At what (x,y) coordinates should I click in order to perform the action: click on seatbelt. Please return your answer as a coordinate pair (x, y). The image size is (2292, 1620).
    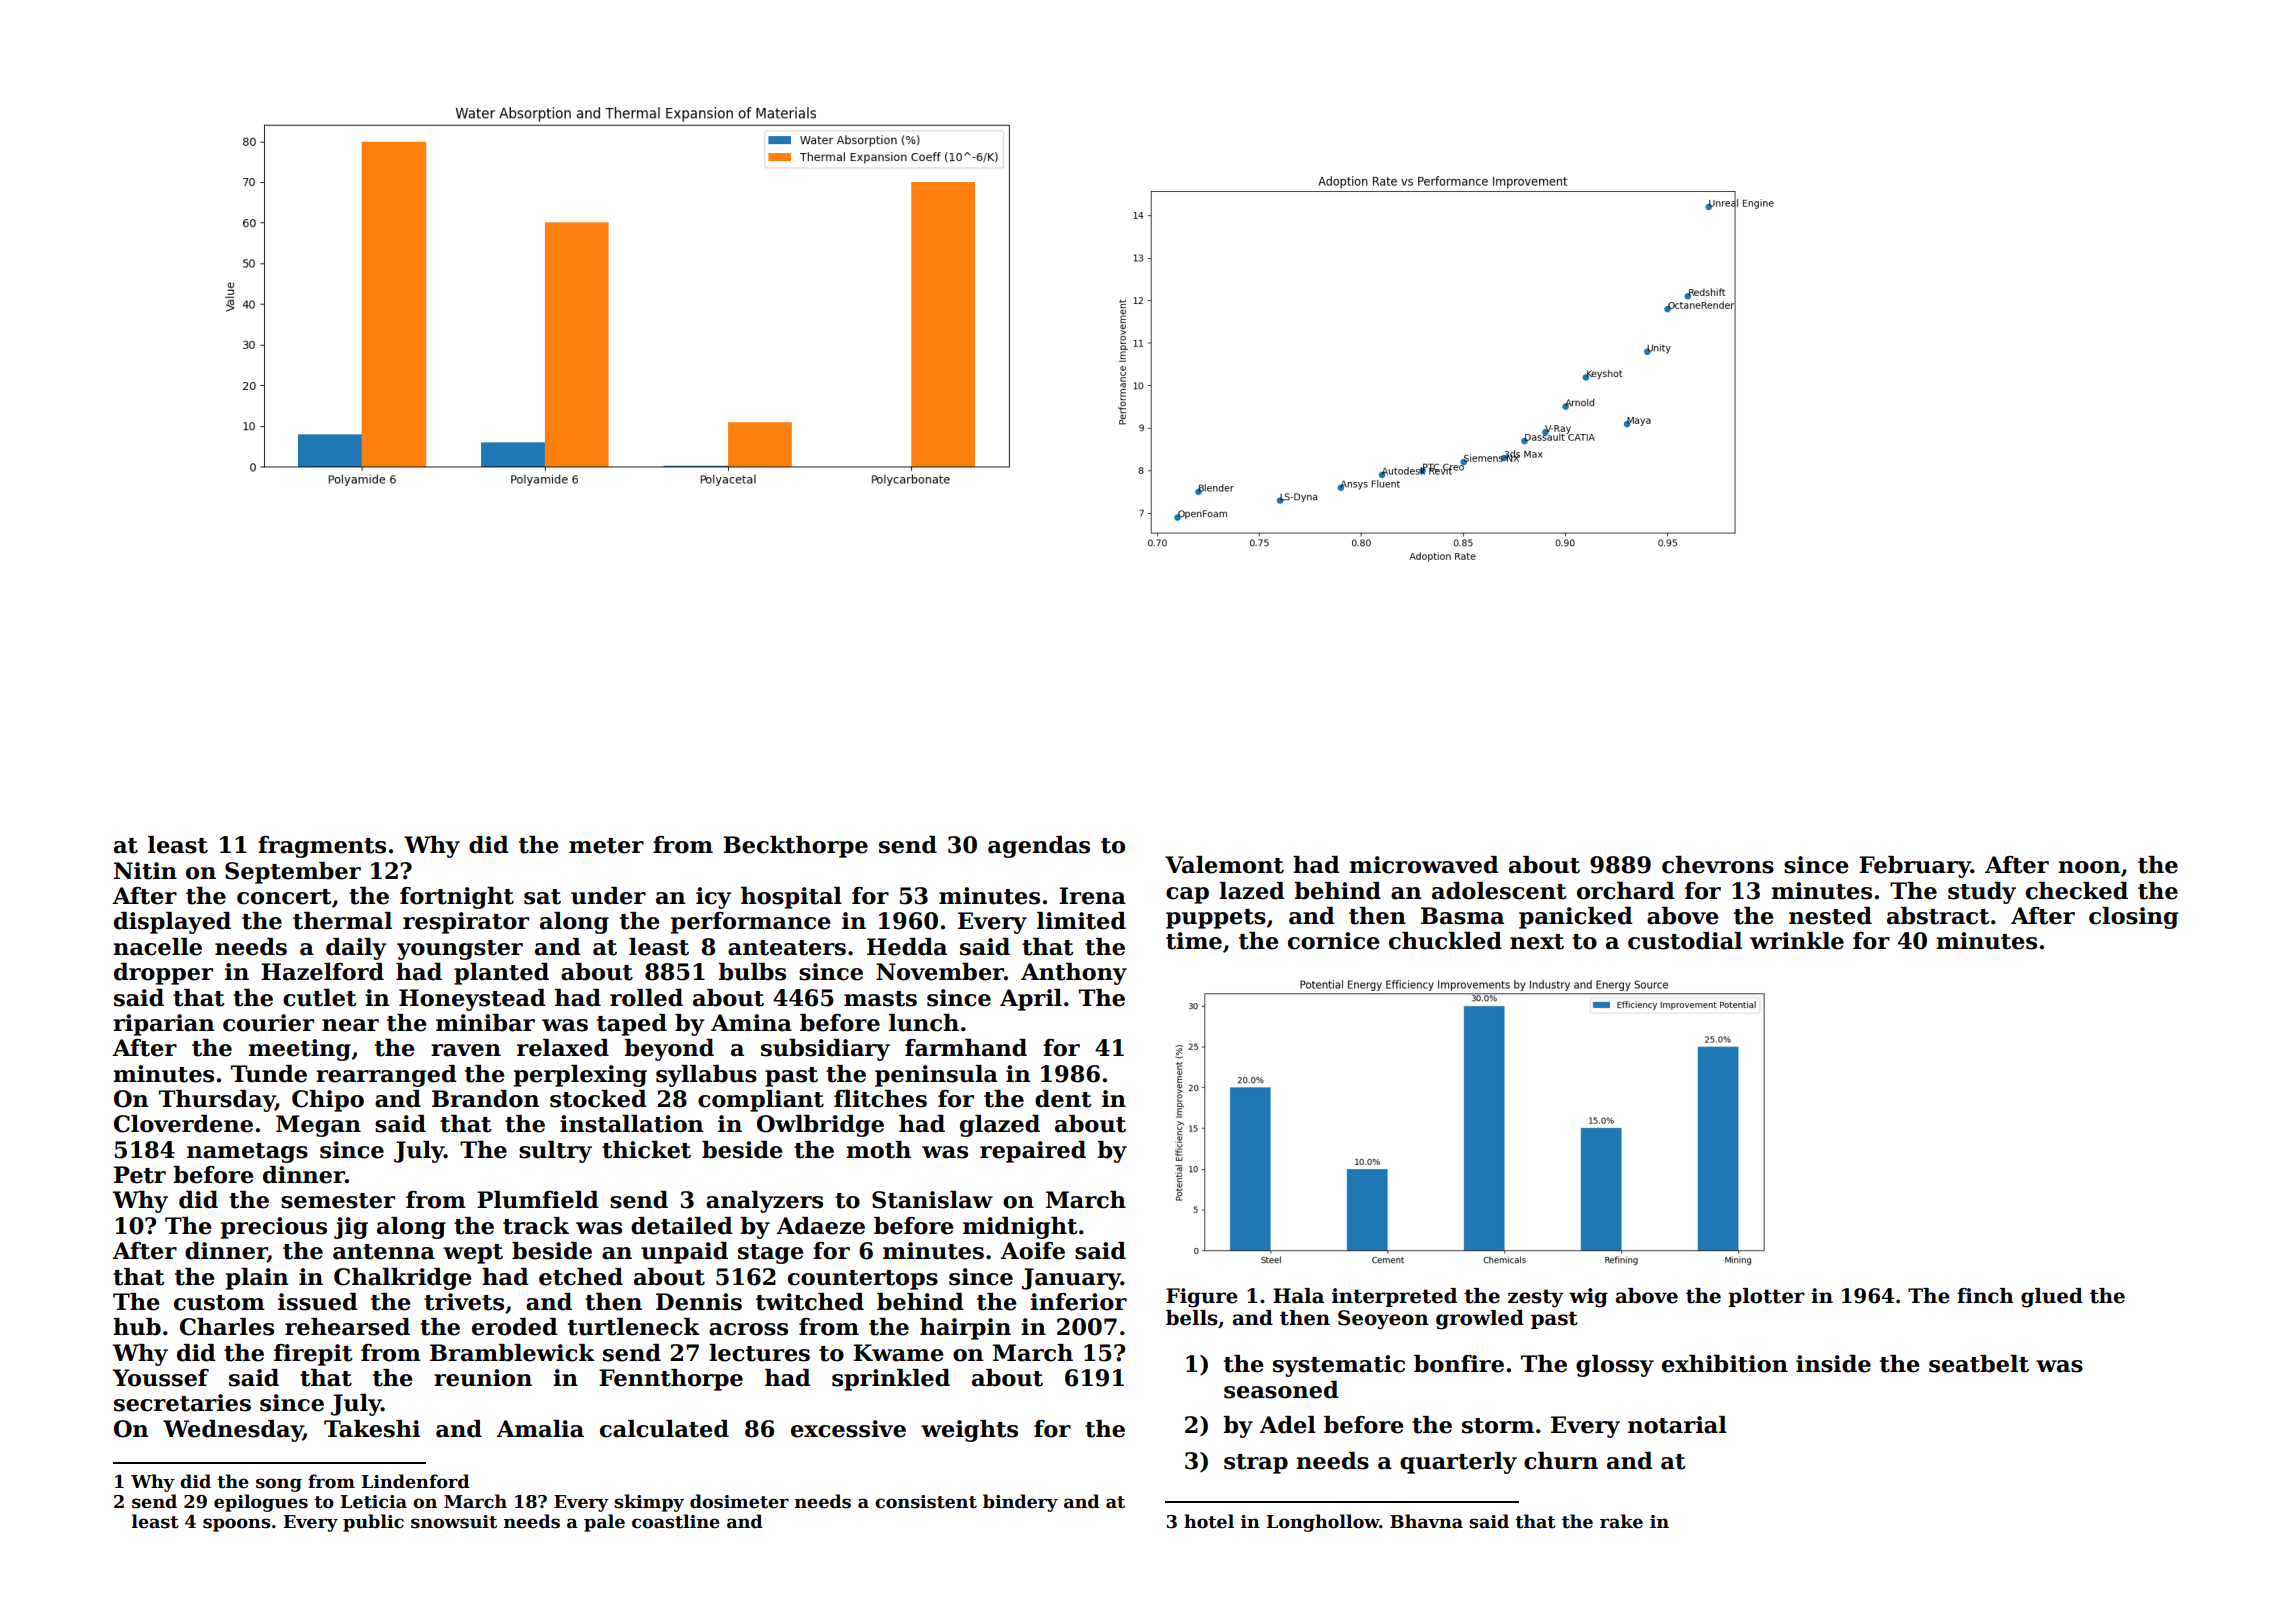
    Looking at the image, I should click on (1979, 1364).
